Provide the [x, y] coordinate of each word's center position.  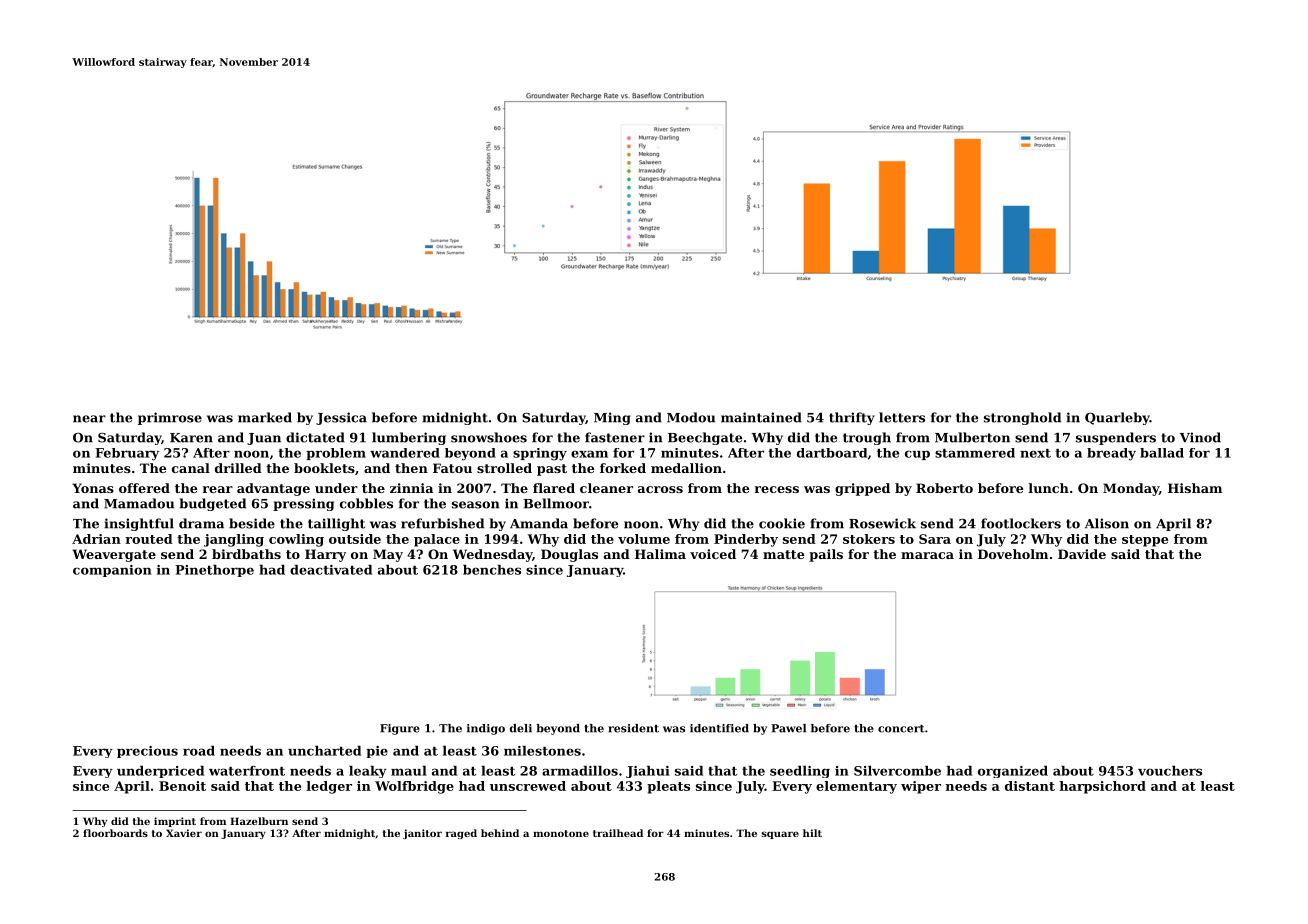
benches [492, 570]
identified [719, 728]
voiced [713, 554]
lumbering [409, 438]
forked [623, 468]
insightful [139, 524]
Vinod [1200, 437]
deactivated [331, 570]
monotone [561, 833]
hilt [812, 833]
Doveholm [1013, 554]
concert [901, 729]
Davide [1082, 554]
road [199, 751]
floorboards [115, 833]
